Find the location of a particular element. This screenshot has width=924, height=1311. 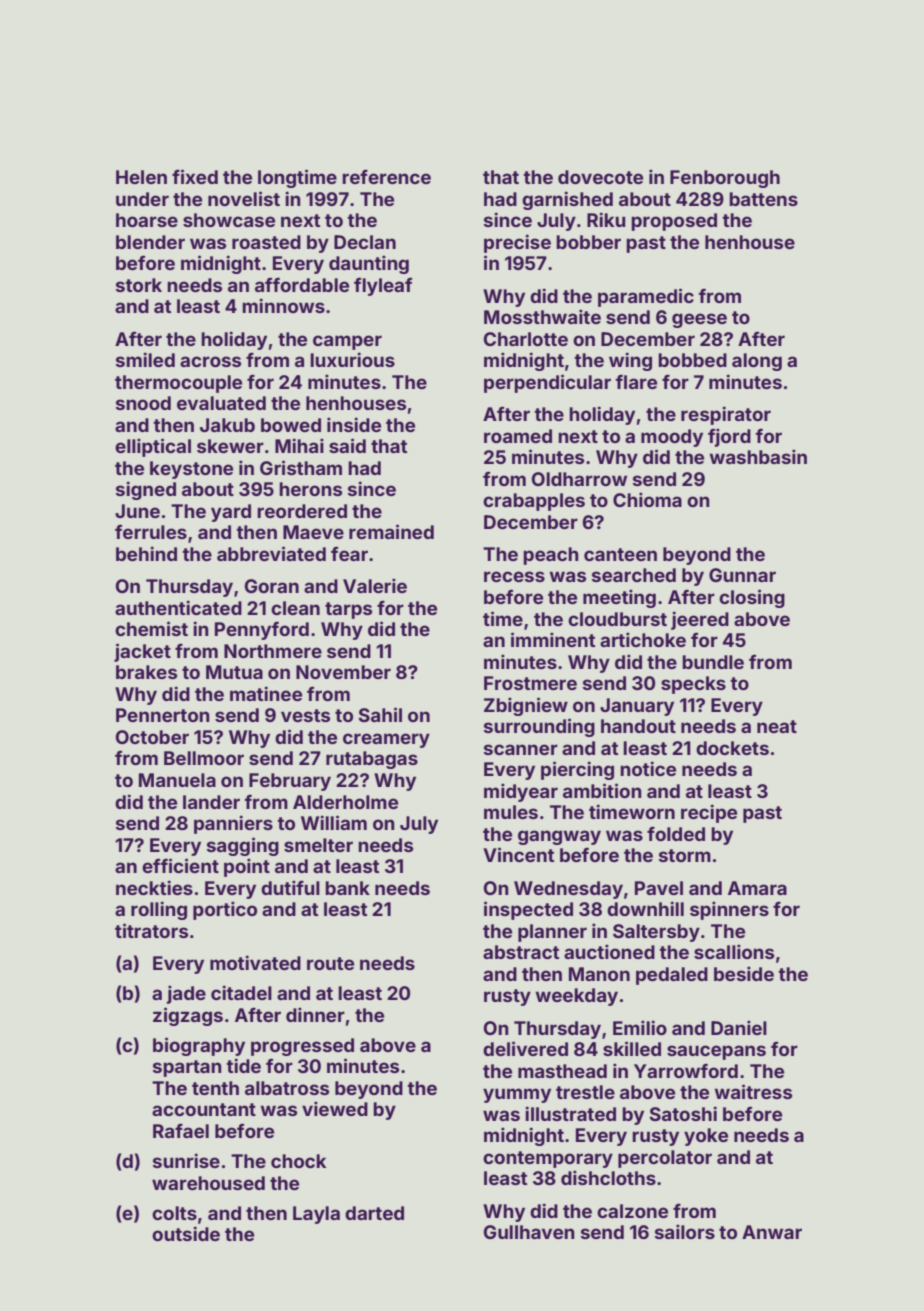

outside is located at coordinates (186, 1233).
